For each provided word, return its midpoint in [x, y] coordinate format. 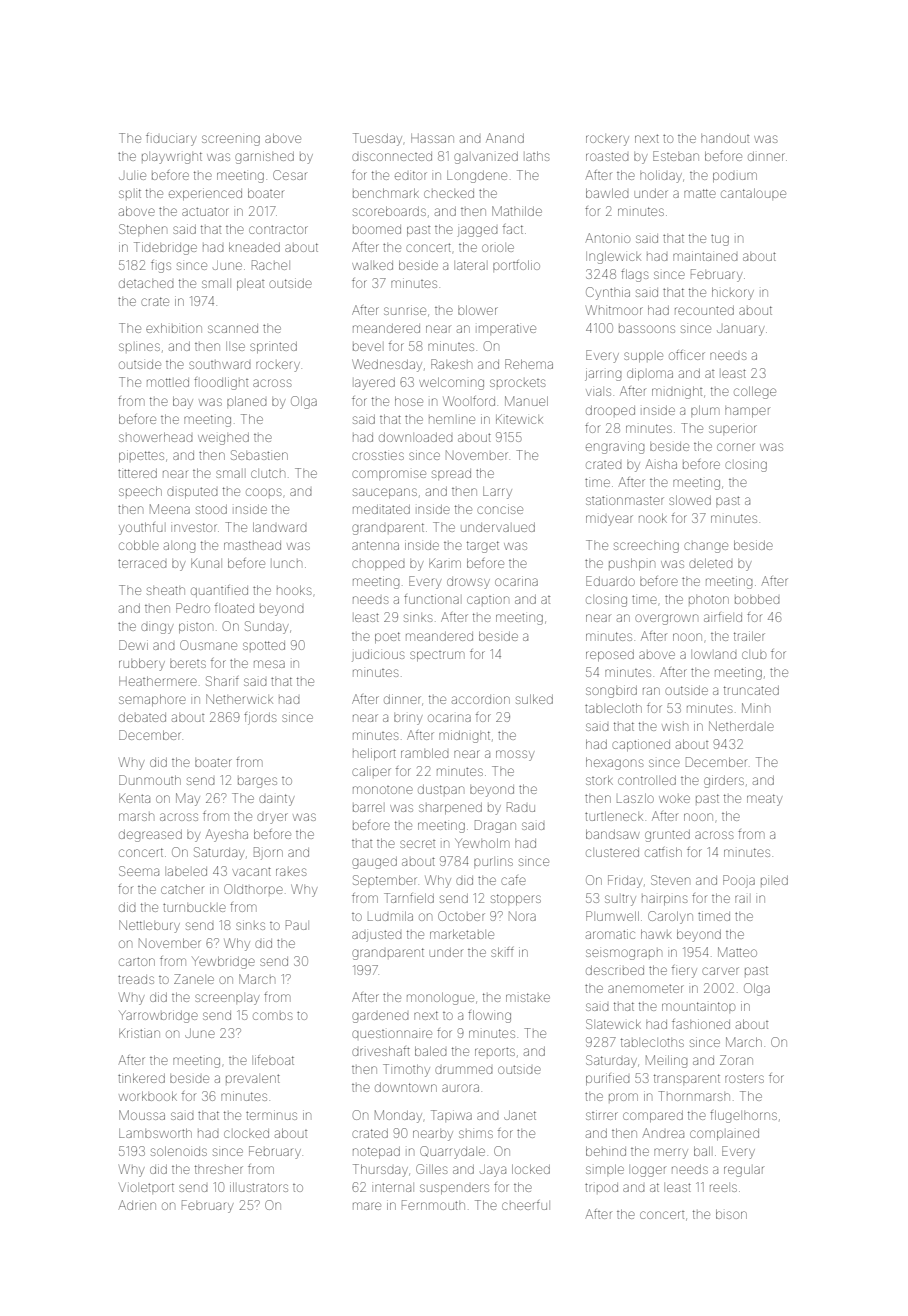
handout [725, 138]
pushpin [632, 564]
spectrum [437, 656]
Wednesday [387, 365]
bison [731, 1214]
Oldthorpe [253, 889]
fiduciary [171, 139]
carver [720, 971]
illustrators [259, 1187]
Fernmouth [433, 1205]
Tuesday [377, 139]
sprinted [273, 347]
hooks [294, 590]
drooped [610, 410]
